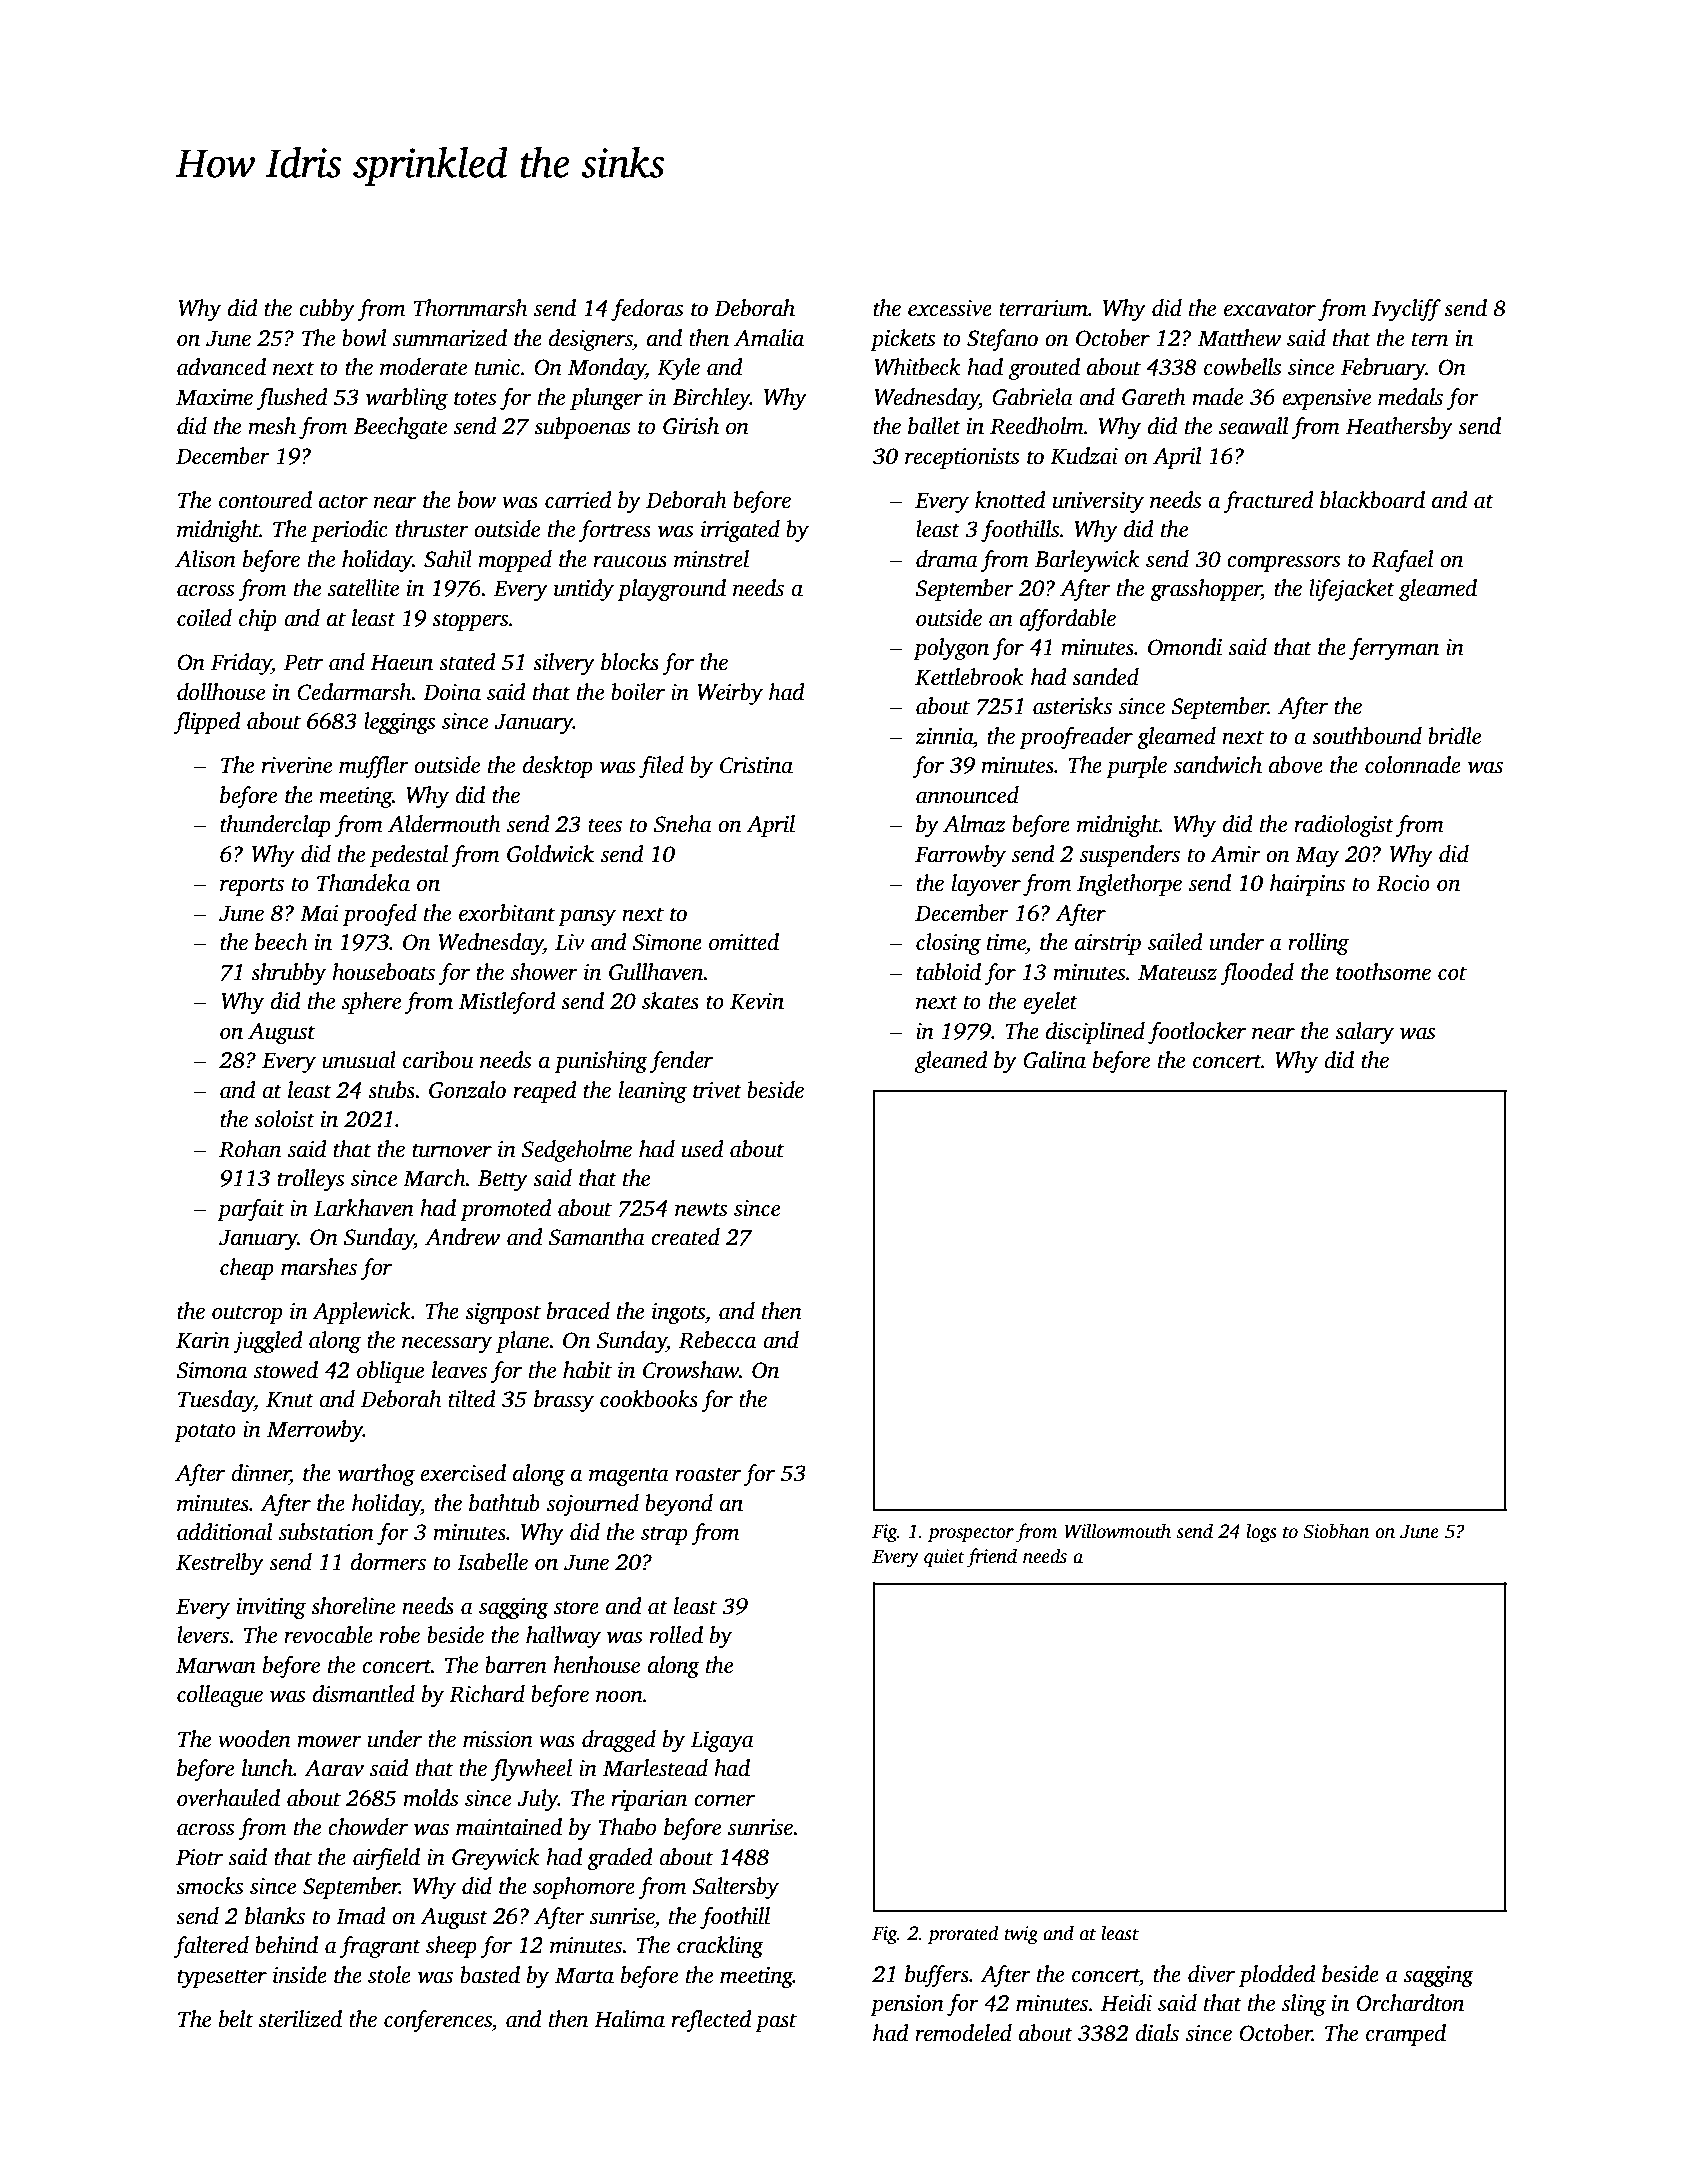  Describe the element at coordinates (1304, 2005) in the image. I see `sling` at that location.
